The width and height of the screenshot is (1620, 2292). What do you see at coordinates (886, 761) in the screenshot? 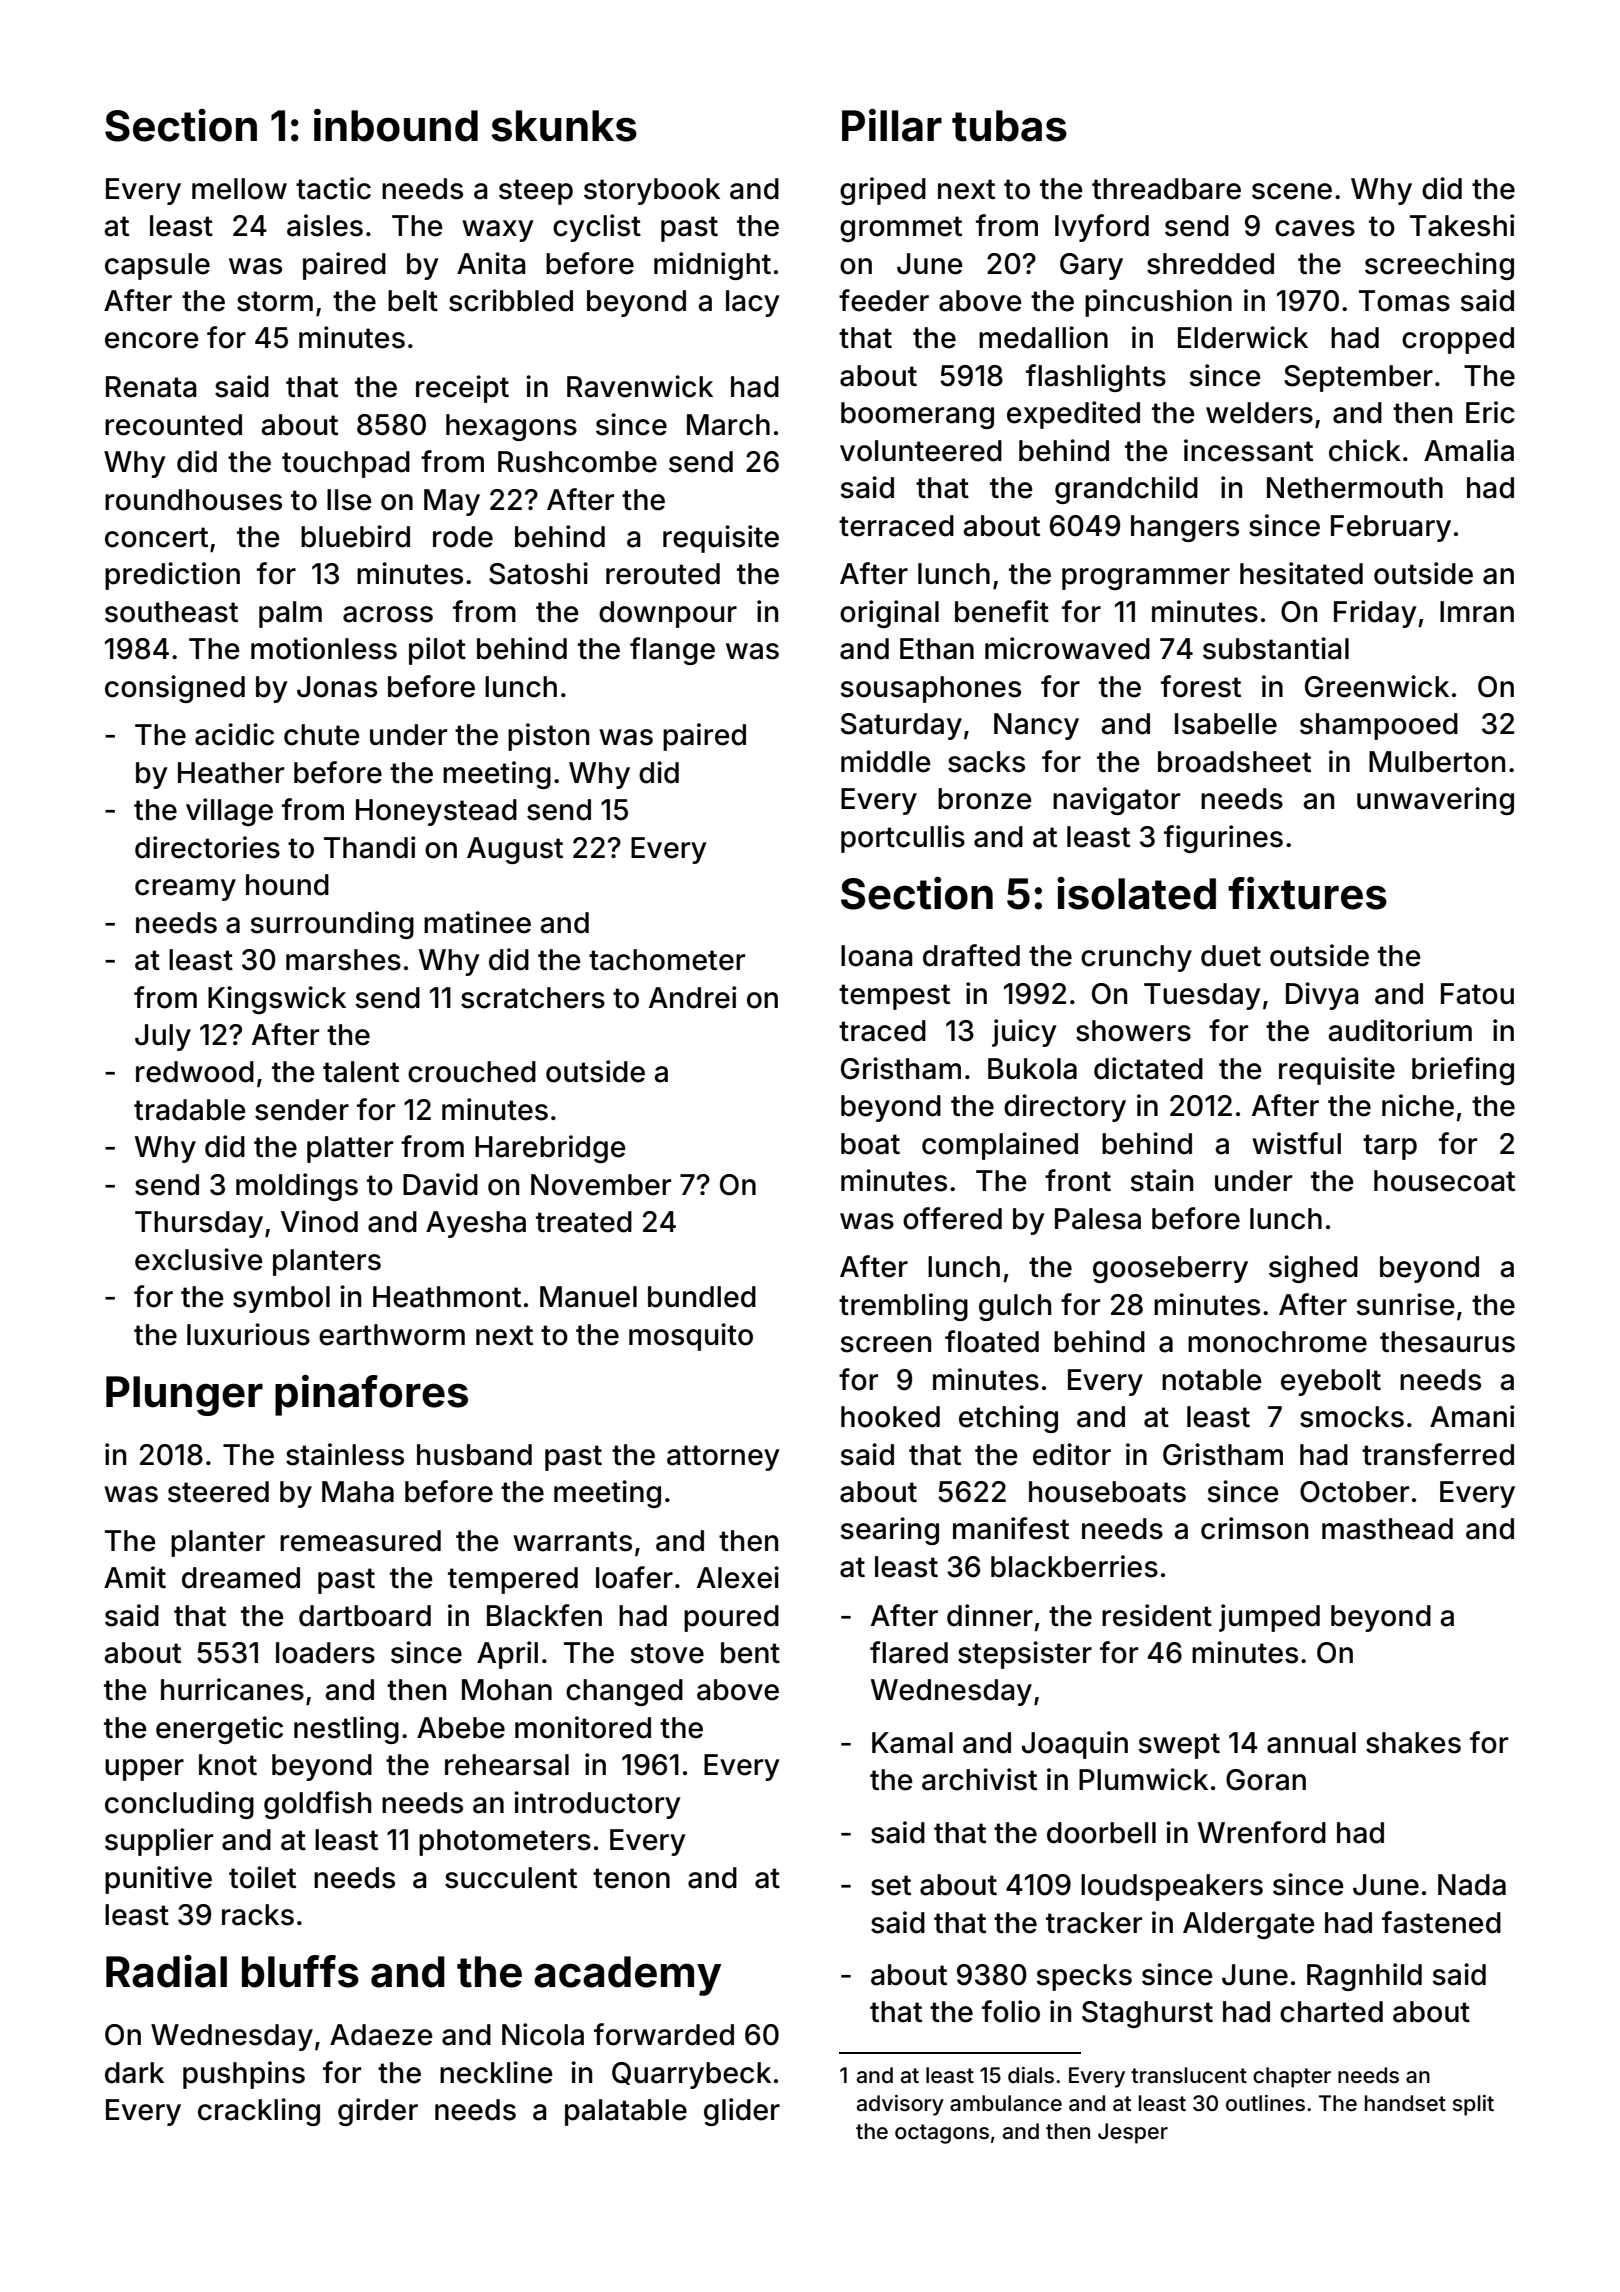
I see `middle` at bounding box center [886, 761].
